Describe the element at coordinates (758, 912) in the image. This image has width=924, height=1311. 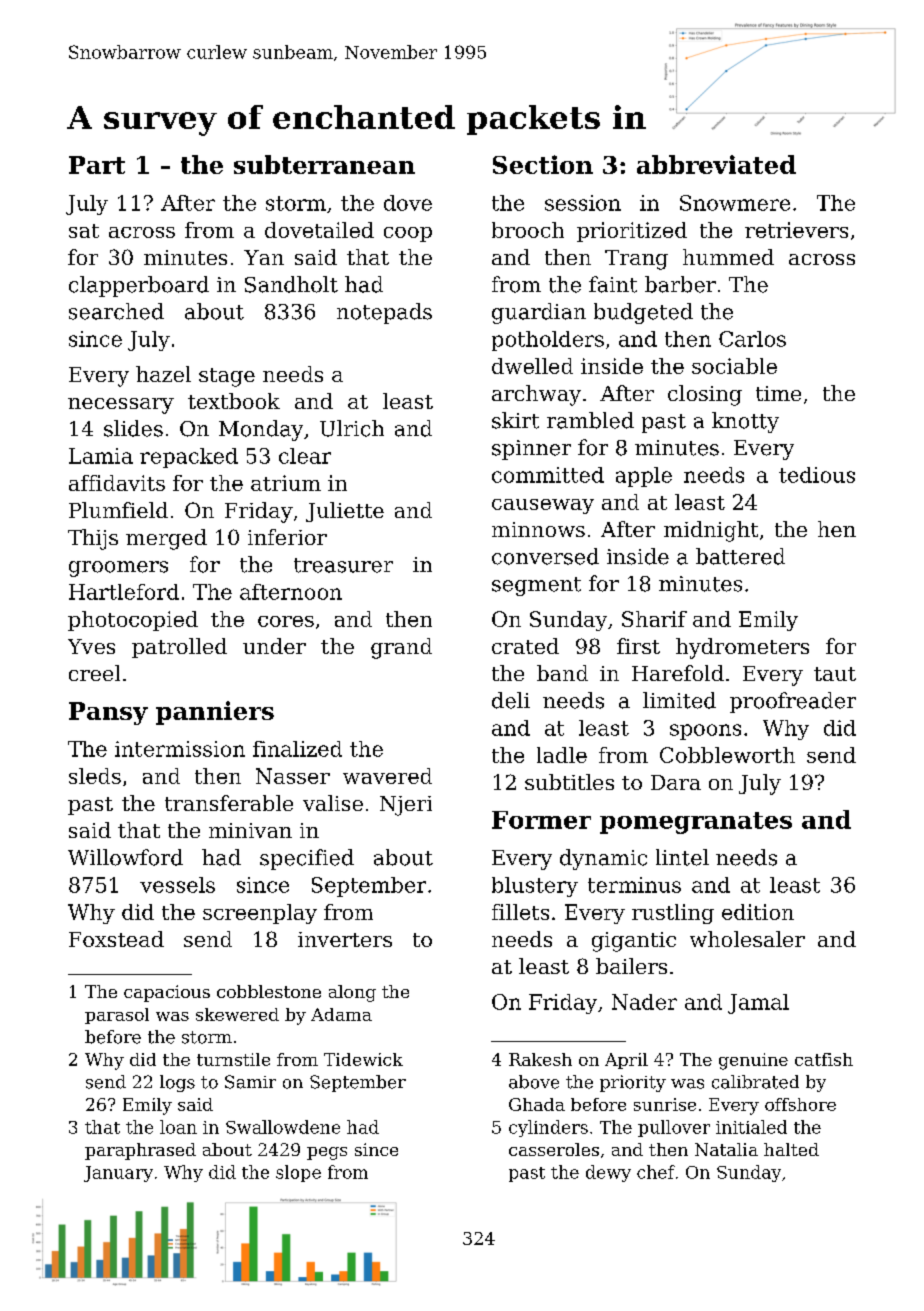
I see `edition` at that location.
